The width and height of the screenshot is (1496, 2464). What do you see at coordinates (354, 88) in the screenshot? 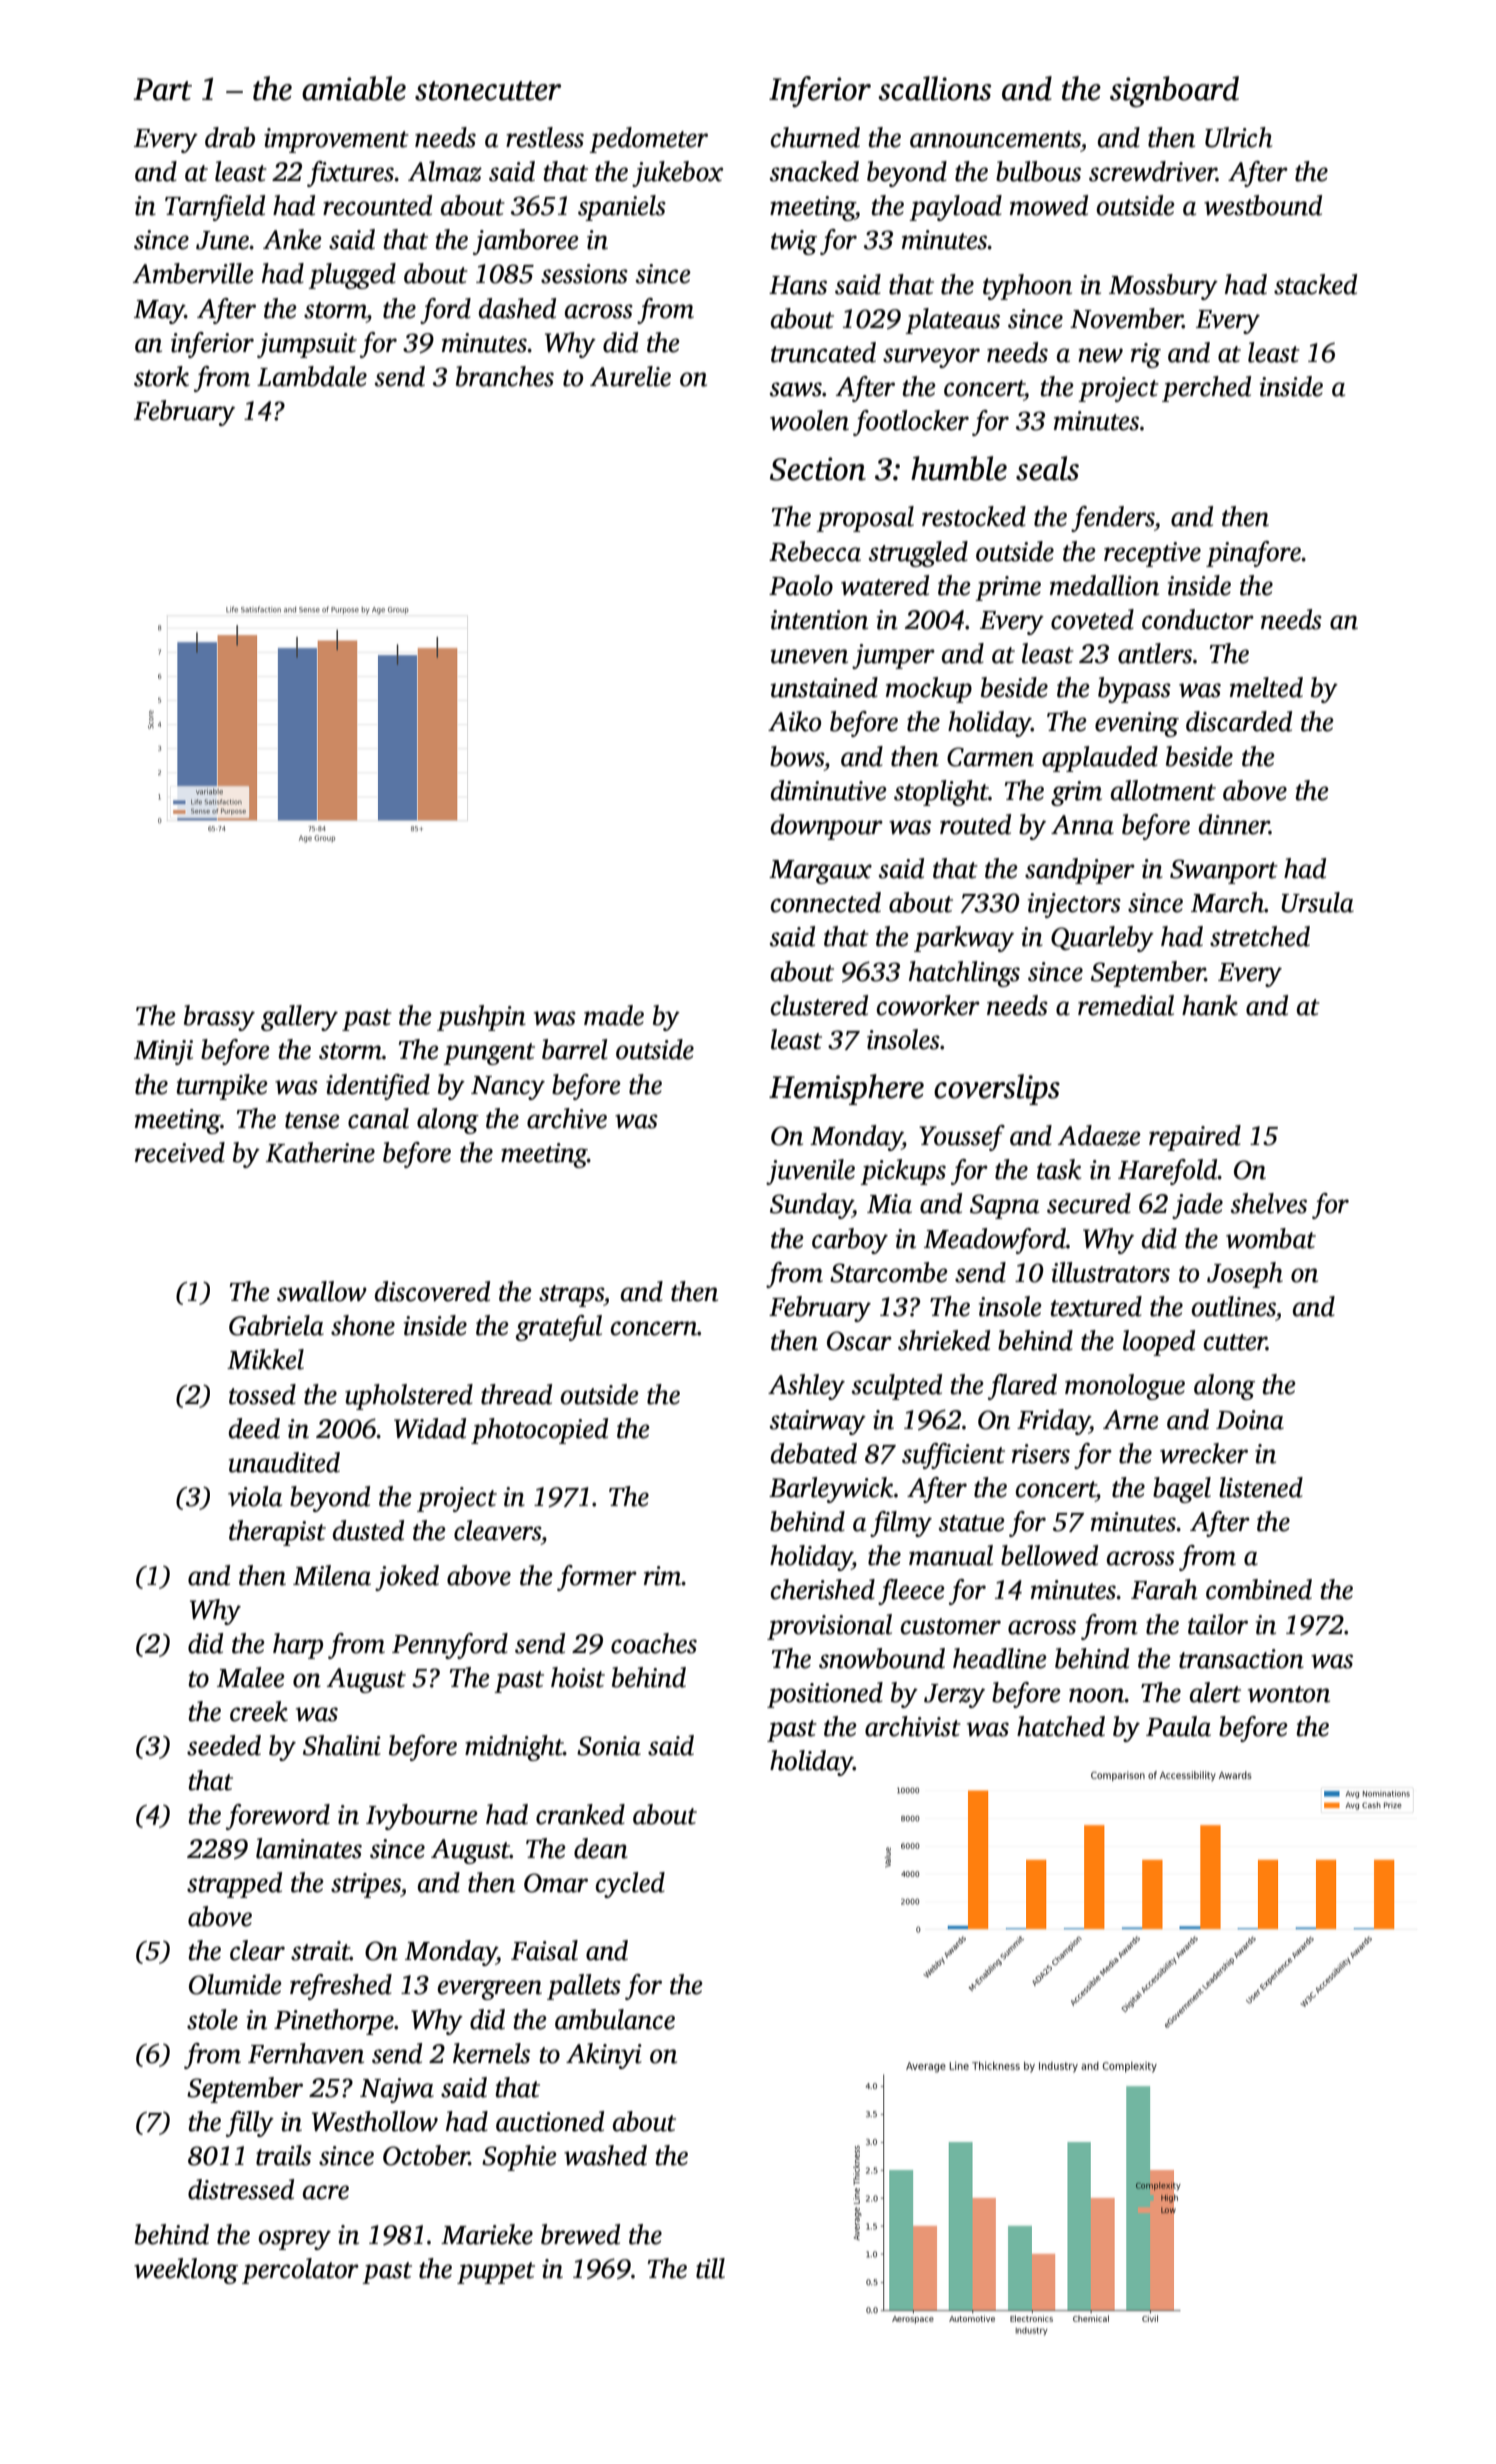
I see `amiable` at bounding box center [354, 88].
